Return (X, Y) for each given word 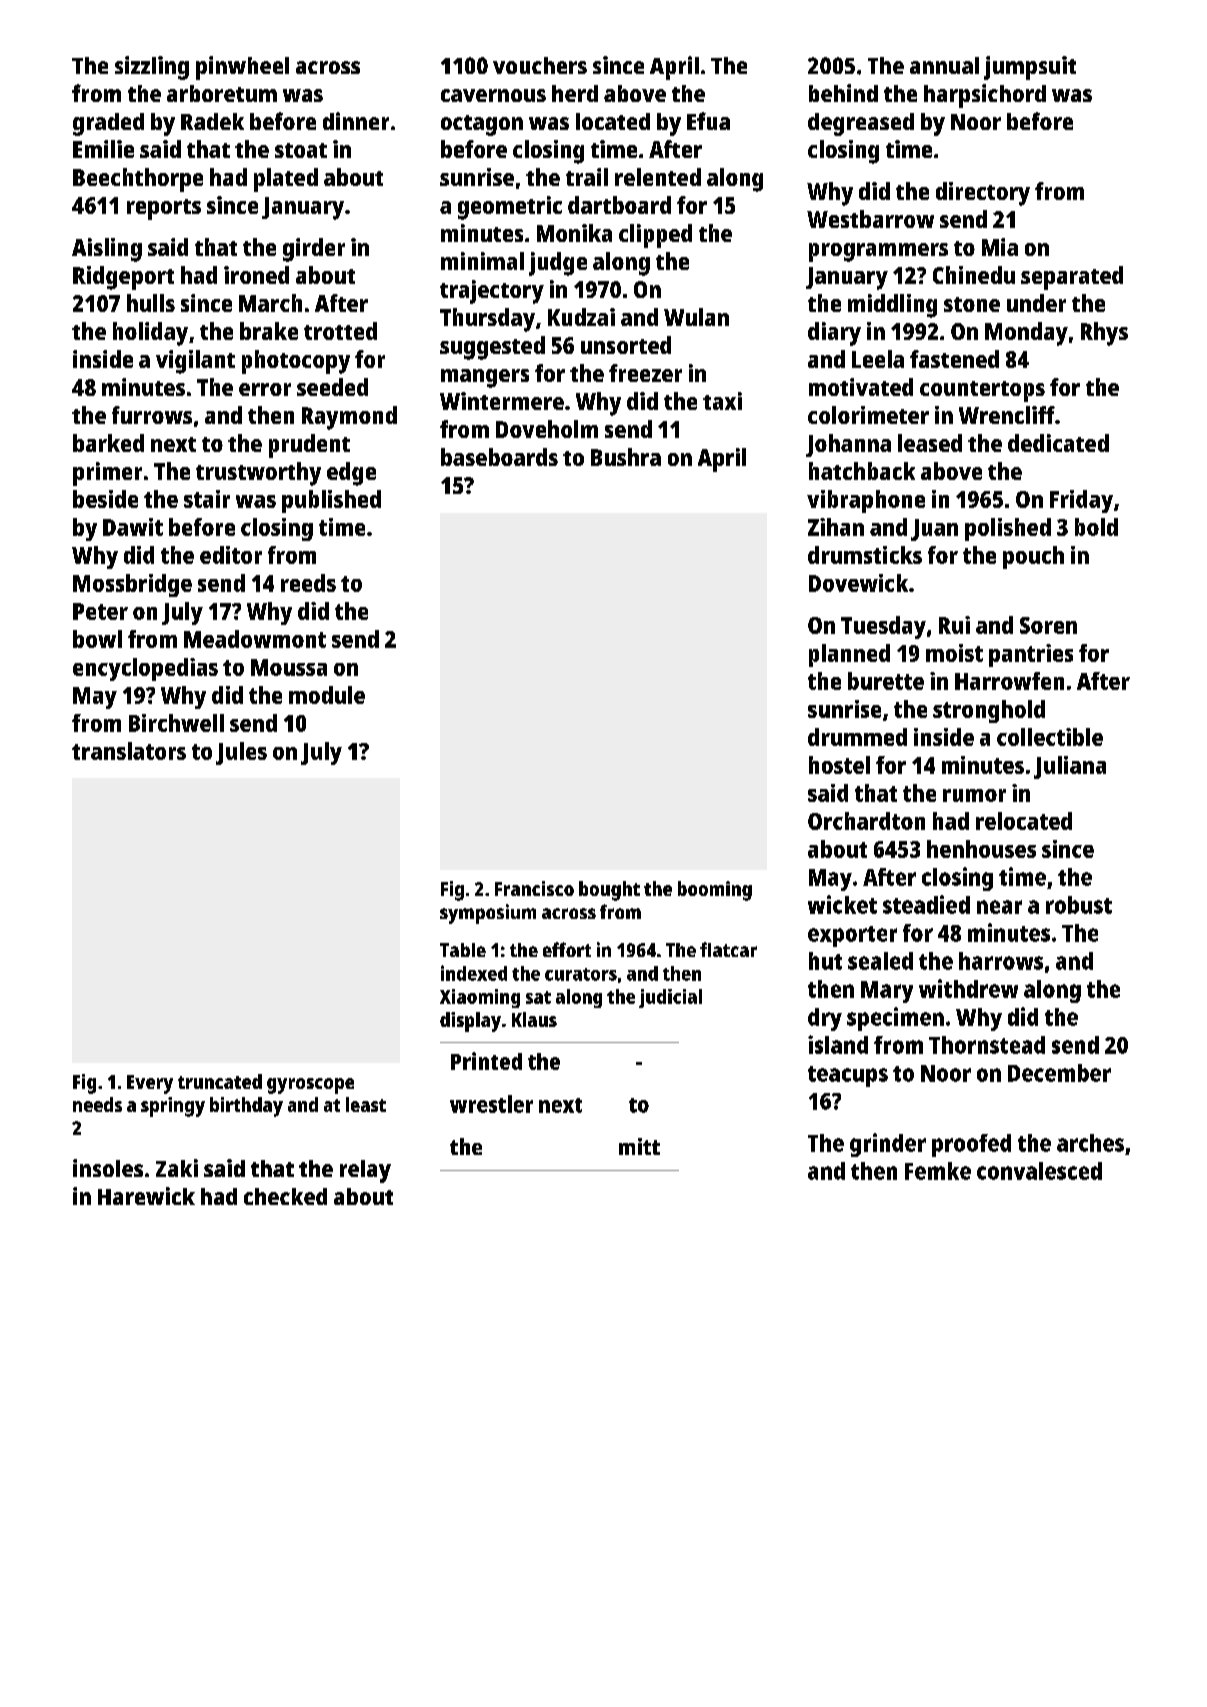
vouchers (540, 65)
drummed (857, 737)
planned (849, 655)
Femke (938, 1171)
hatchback (862, 471)
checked (285, 1196)
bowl (97, 639)
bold (1096, 527)
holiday (150, 334)
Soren (1048, 625)
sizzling (152, 68)
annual (944, 65)
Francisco (534, 888)
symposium (488, 914)
